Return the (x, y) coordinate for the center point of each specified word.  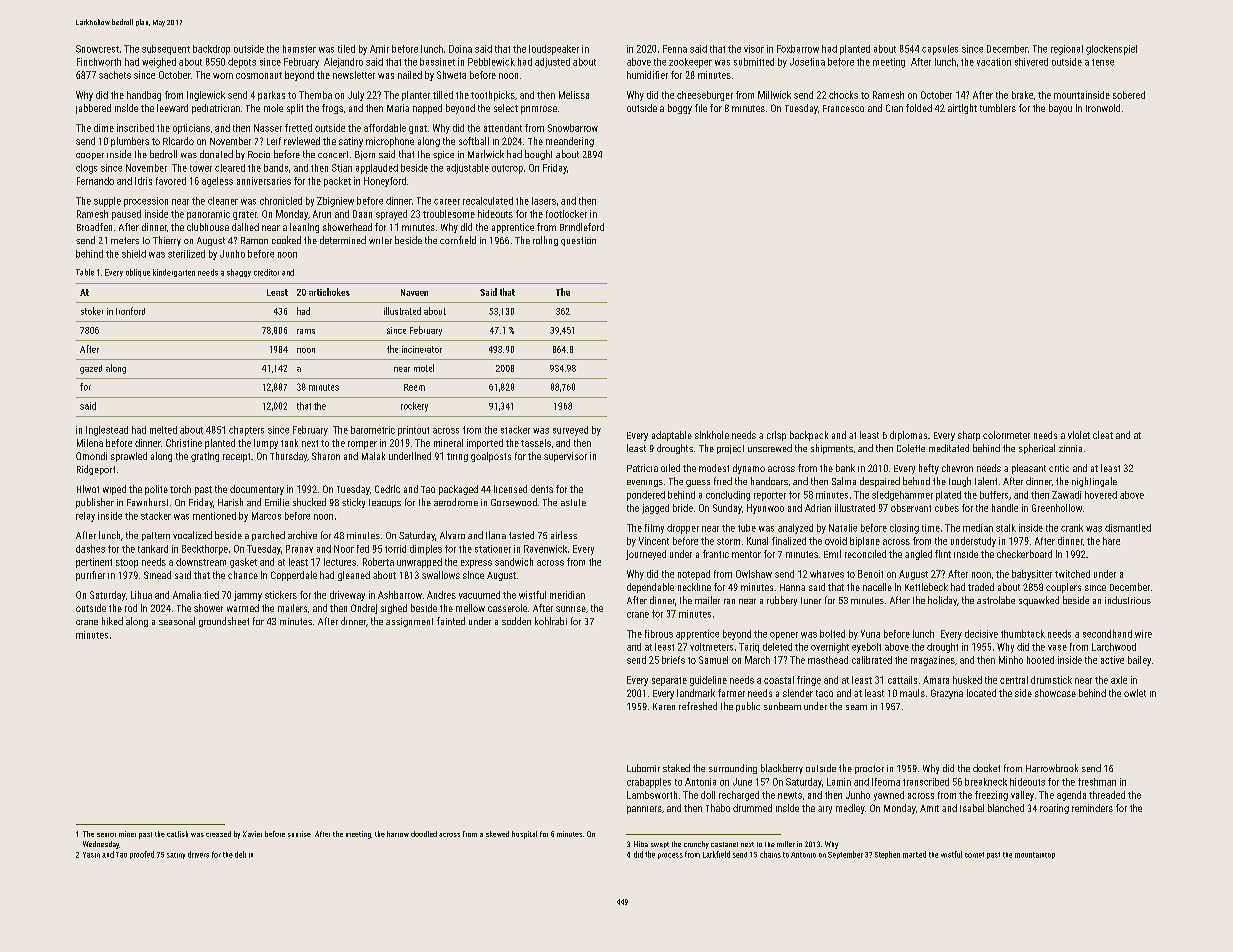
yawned (889, 796)
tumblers (998, 108)
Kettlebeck (926, 587)
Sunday (727, 509)
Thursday (288, 457)
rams (306, 331)
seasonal (177, 621)
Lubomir (643, 768)
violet (1079, 435)
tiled (346, 49)
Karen (664, 706)
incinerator (422, 349)
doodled (424, 834)
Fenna (675, 49)
